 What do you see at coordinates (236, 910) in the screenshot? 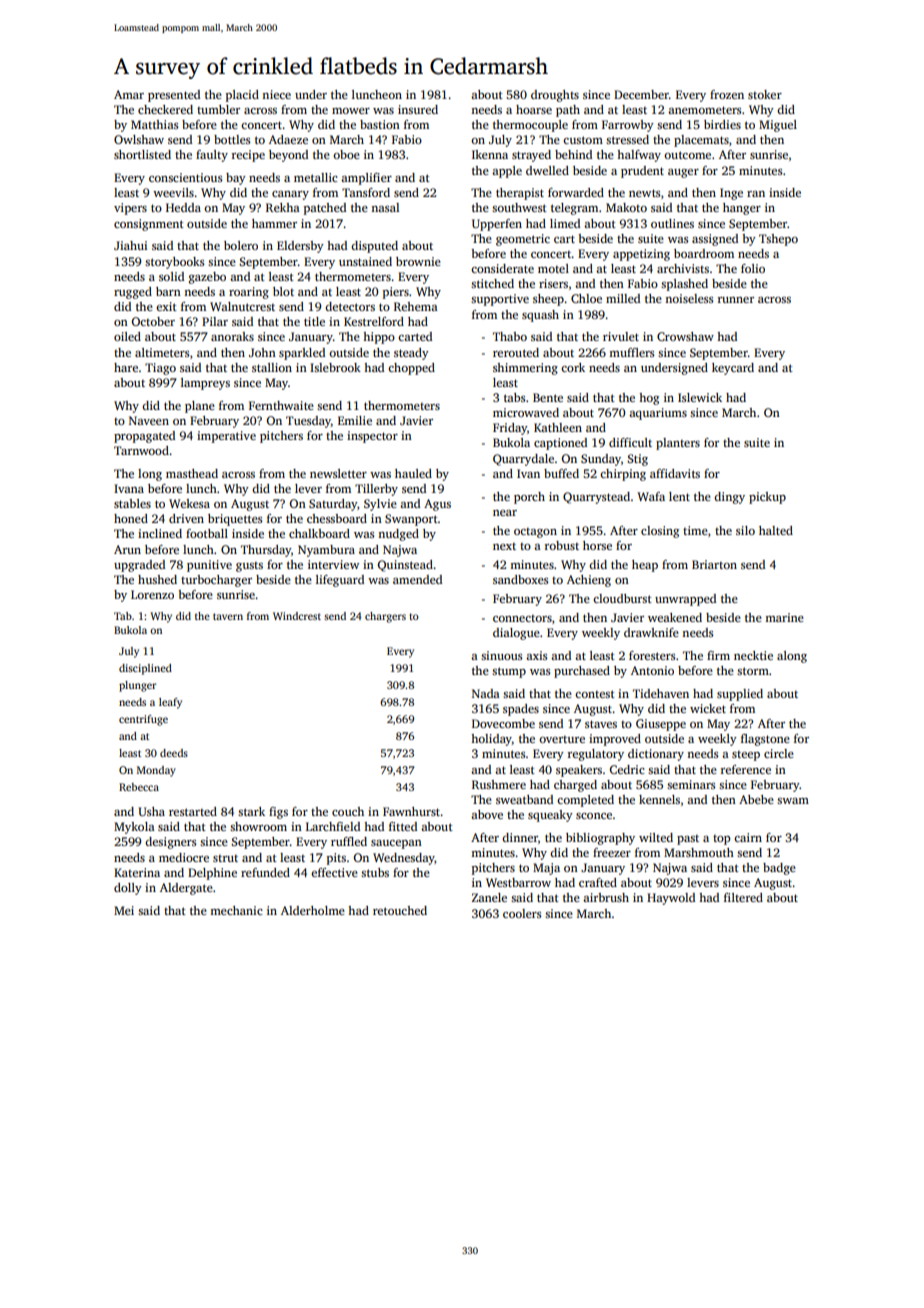
I see `mechanic` at bounding box center [236, 910].
